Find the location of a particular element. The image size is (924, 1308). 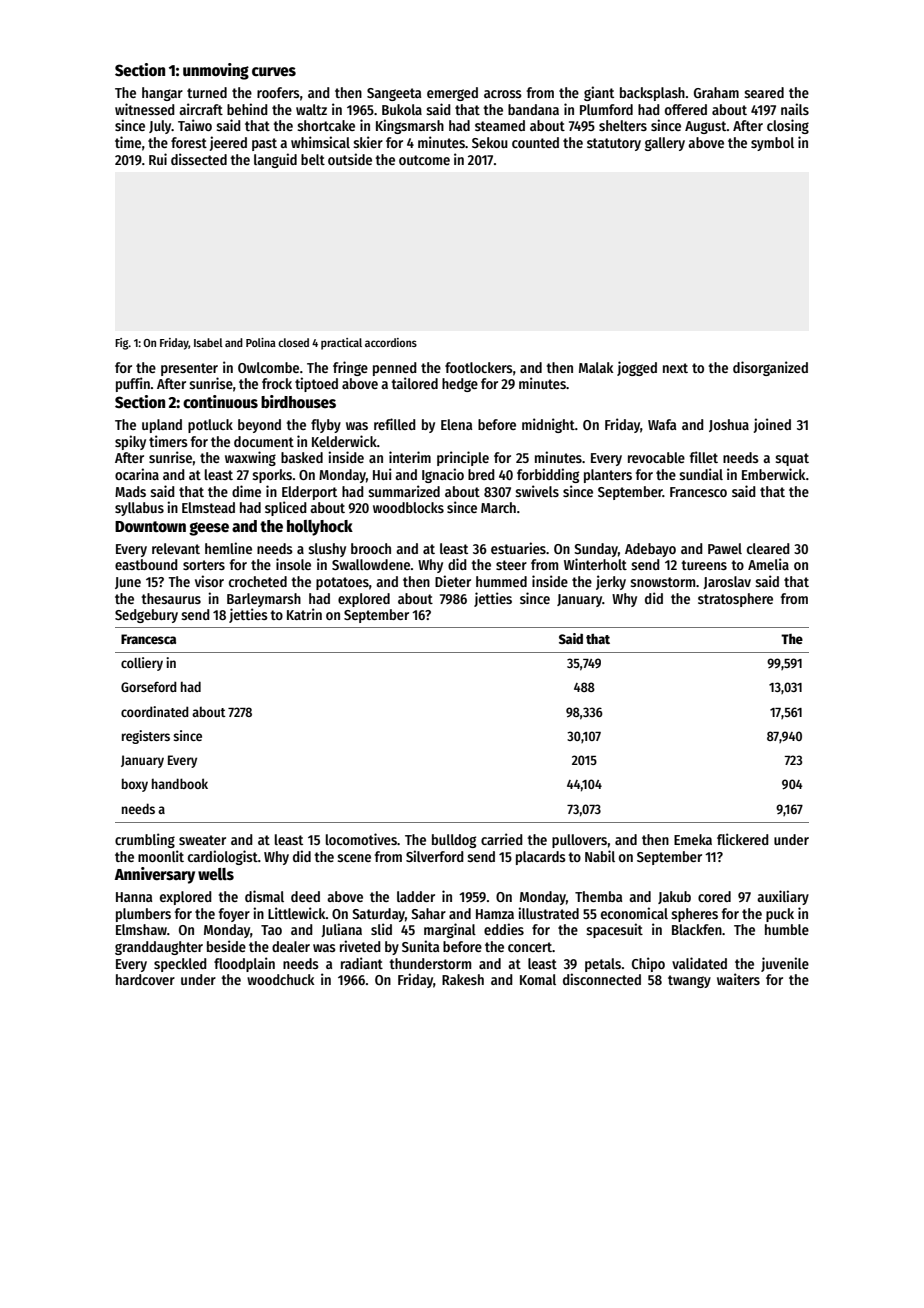

thesaurus is located at coordinates (171, 598).
